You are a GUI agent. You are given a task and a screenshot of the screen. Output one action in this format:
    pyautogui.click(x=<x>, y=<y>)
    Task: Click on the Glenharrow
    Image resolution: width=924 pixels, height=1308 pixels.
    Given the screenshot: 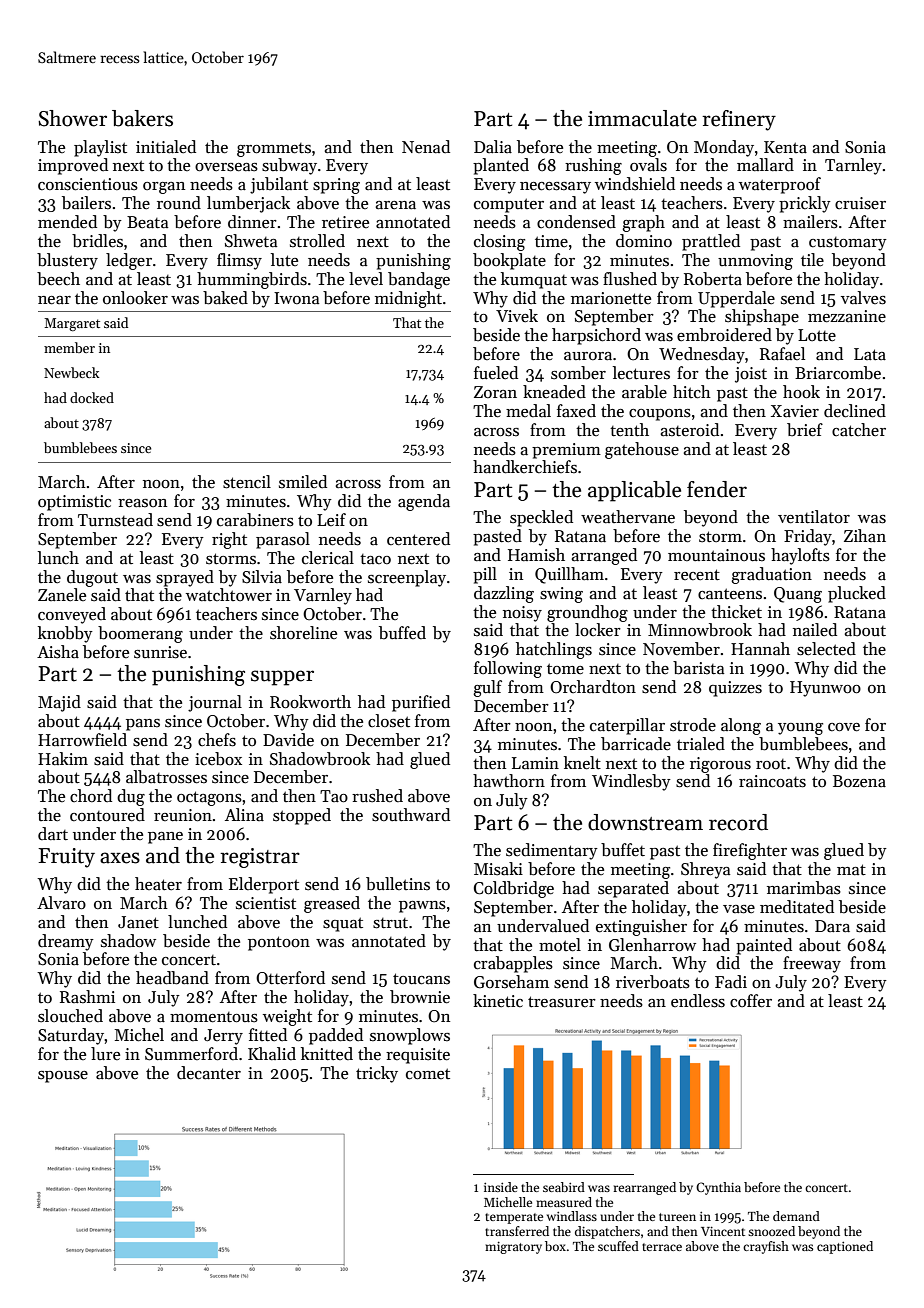 What is the action you would take?
    pyautogui.click(x=652, y=945)
